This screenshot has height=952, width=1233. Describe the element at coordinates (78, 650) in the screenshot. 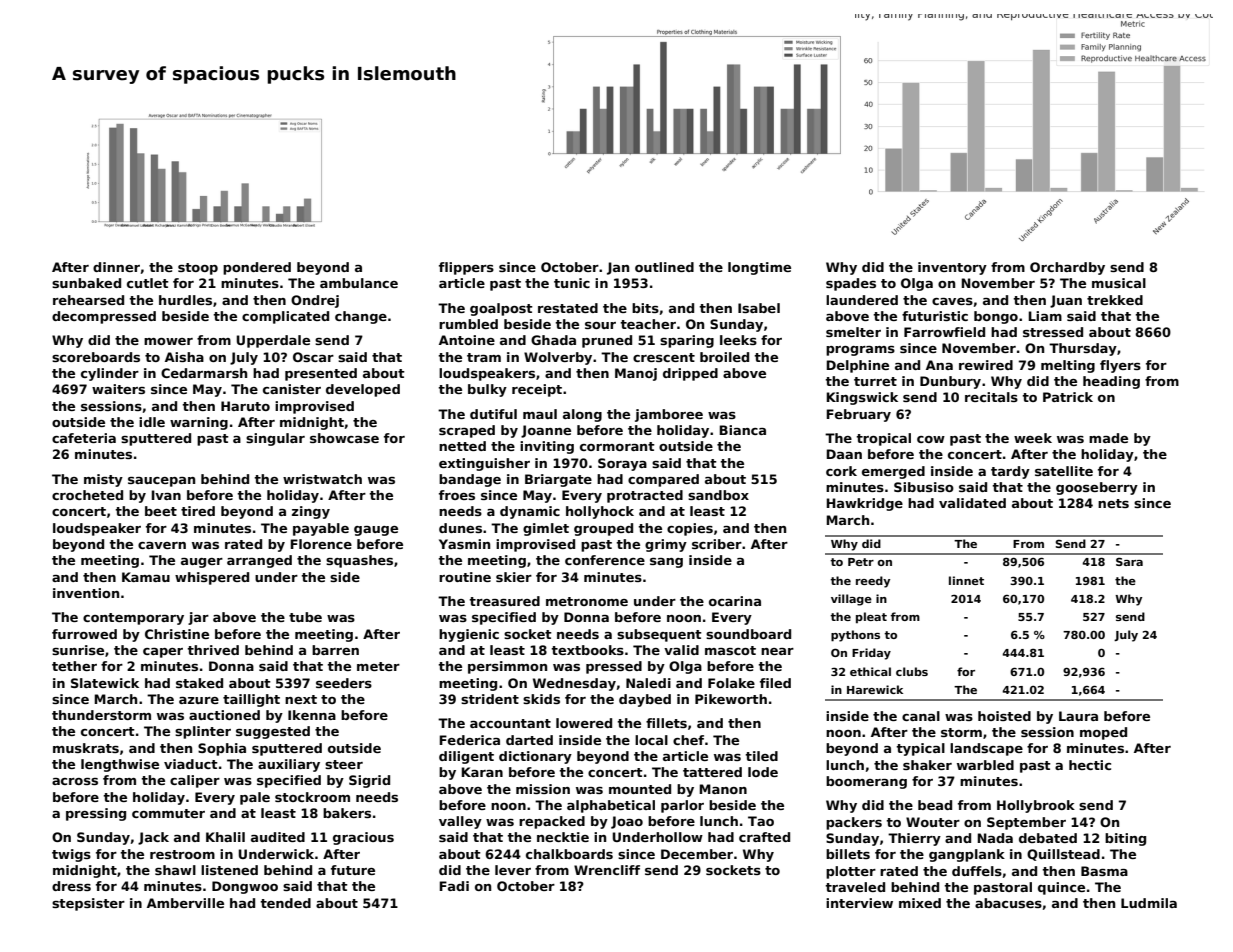

I see `sunrise` at that location.
